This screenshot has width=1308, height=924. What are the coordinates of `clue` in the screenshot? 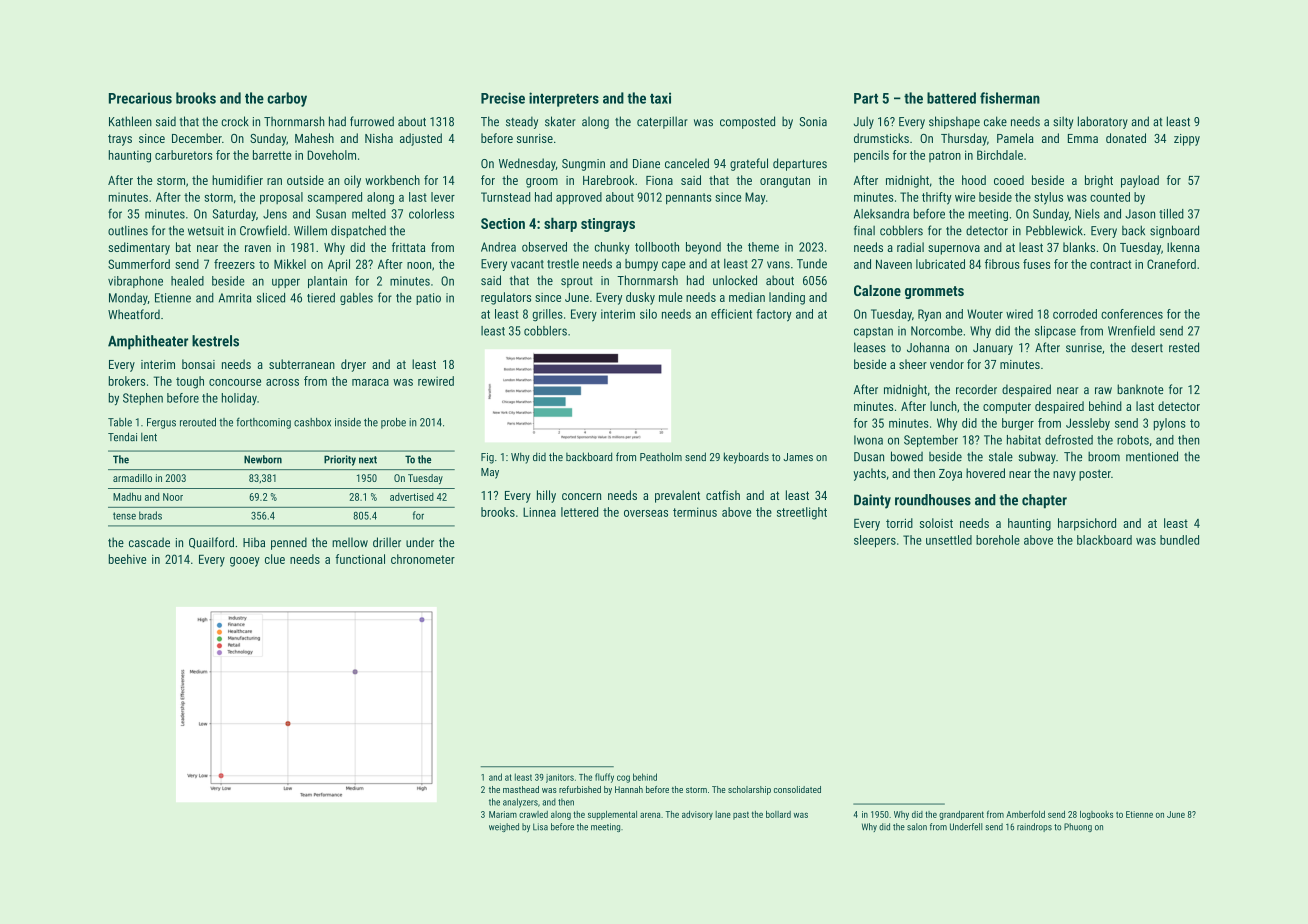 It's located at (275, 559).
